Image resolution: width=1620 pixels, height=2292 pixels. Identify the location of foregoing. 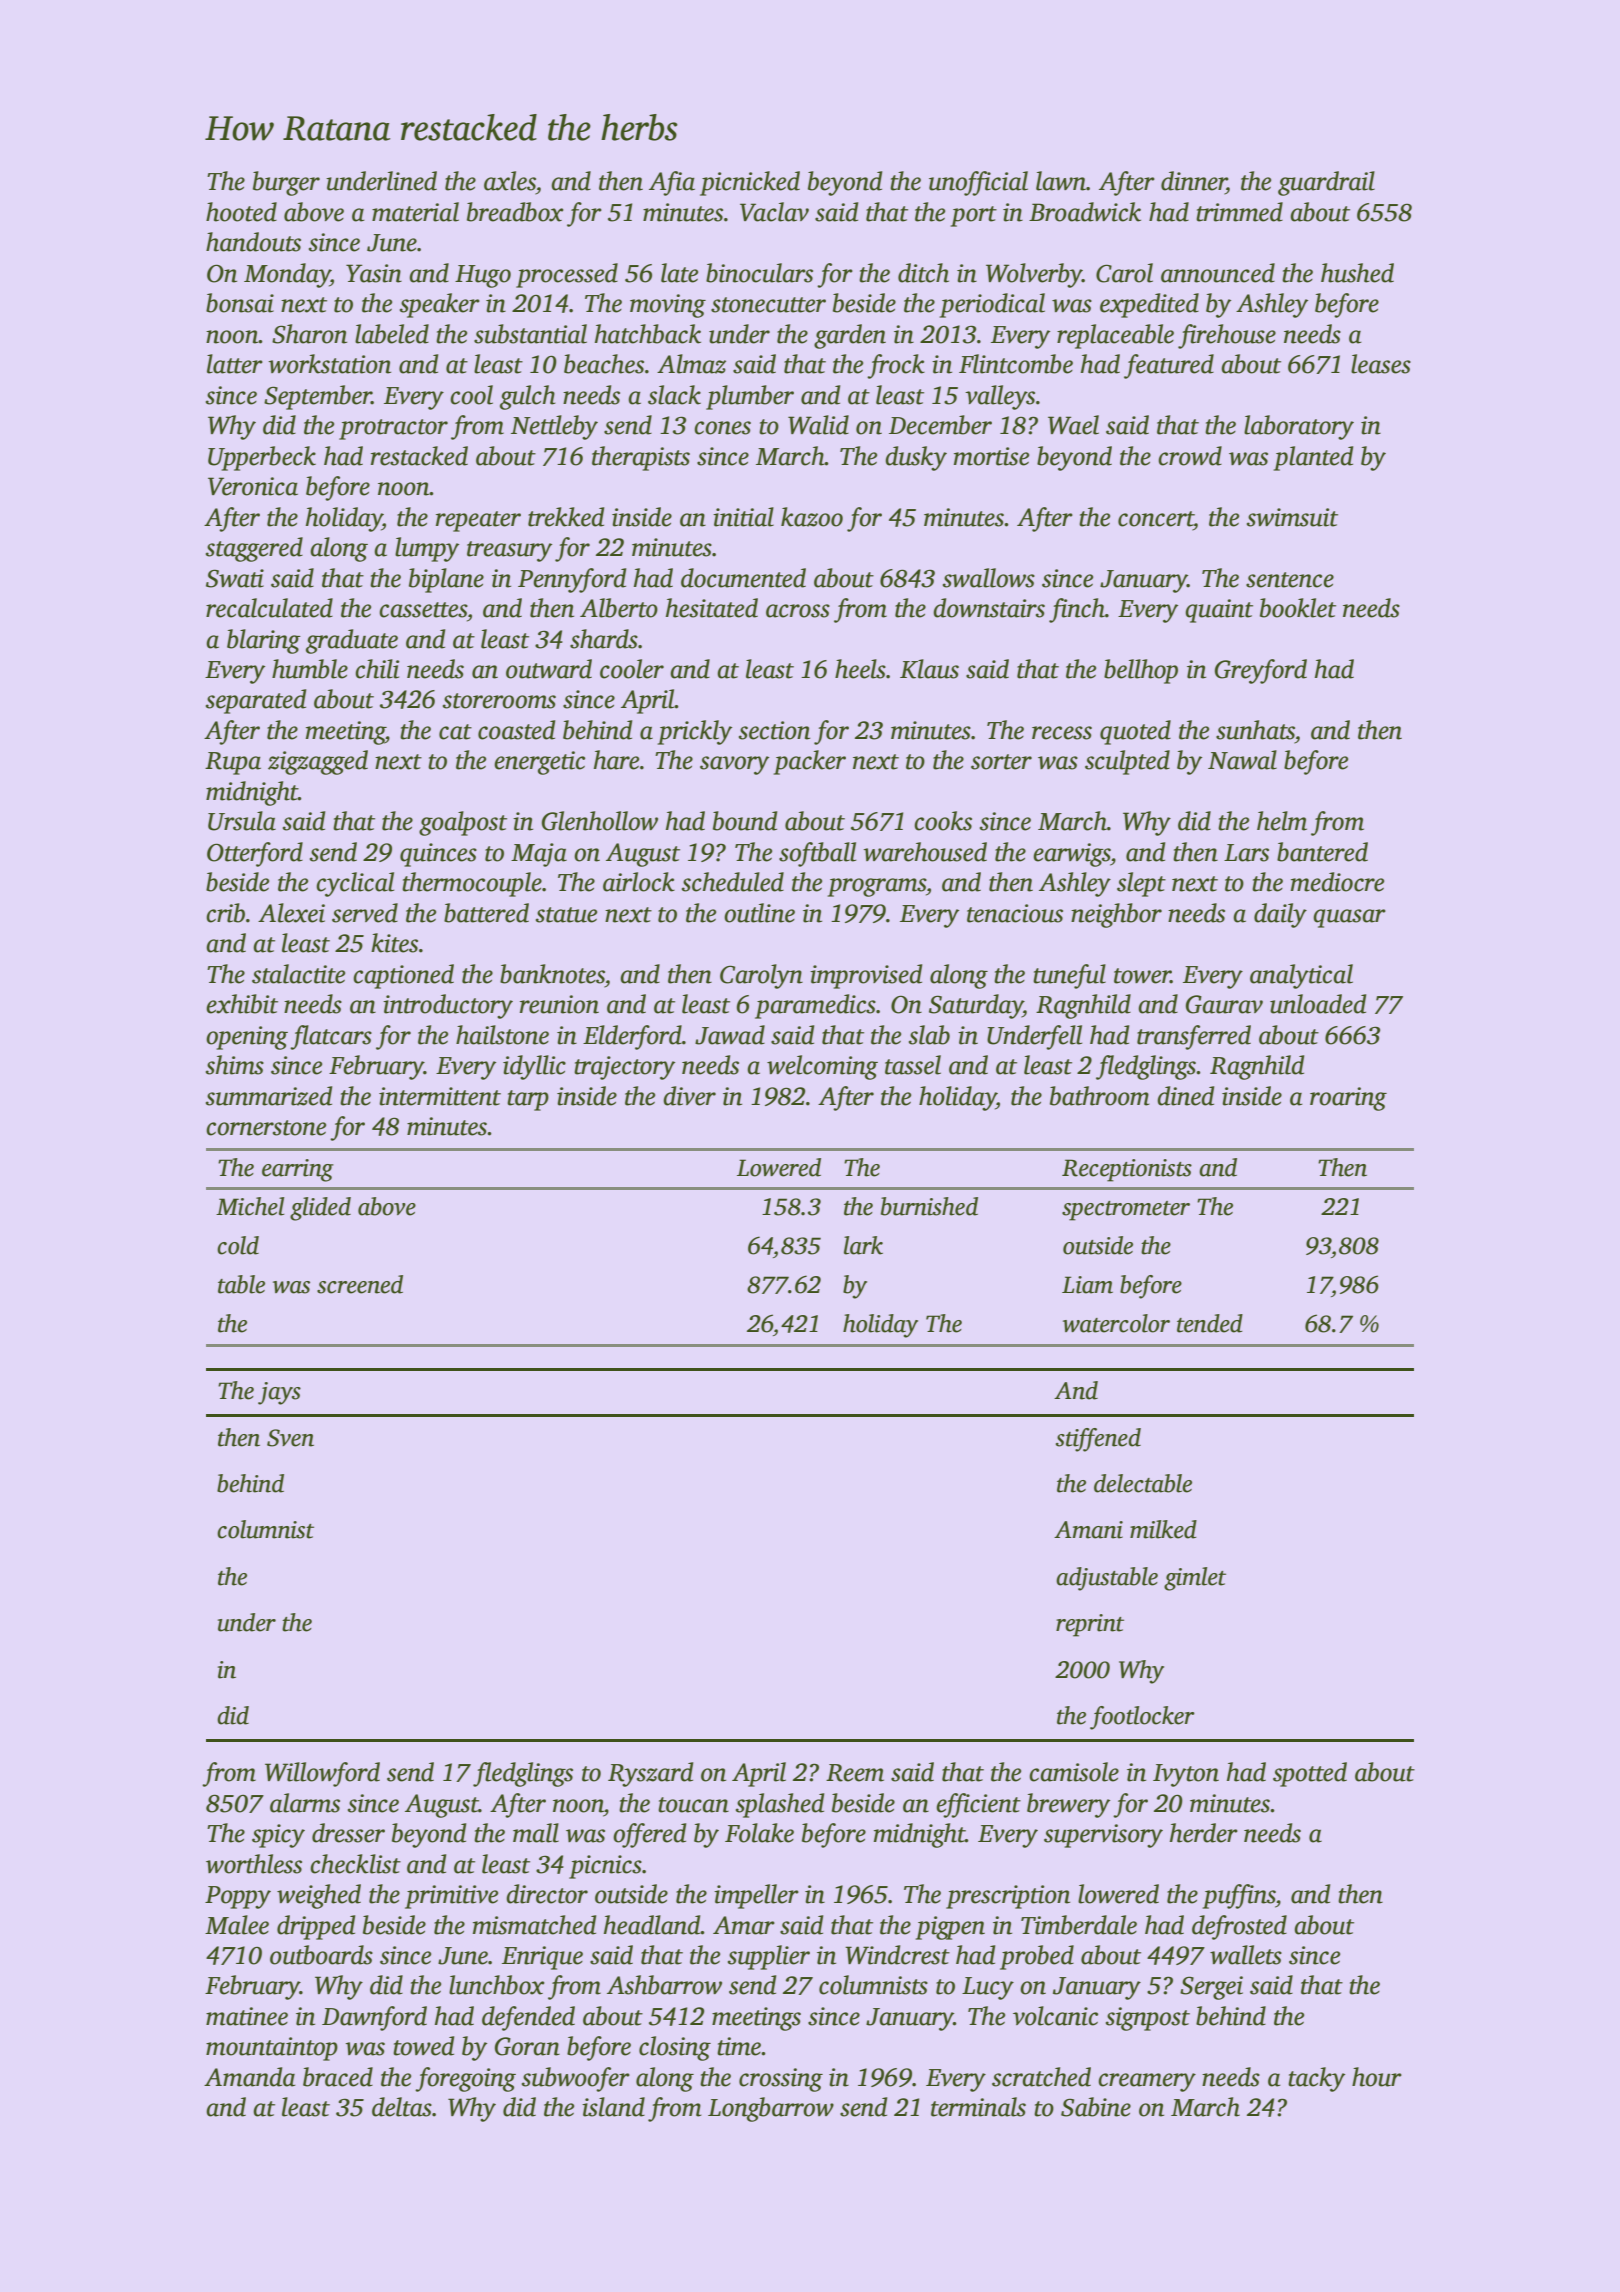
(465, 2079).
